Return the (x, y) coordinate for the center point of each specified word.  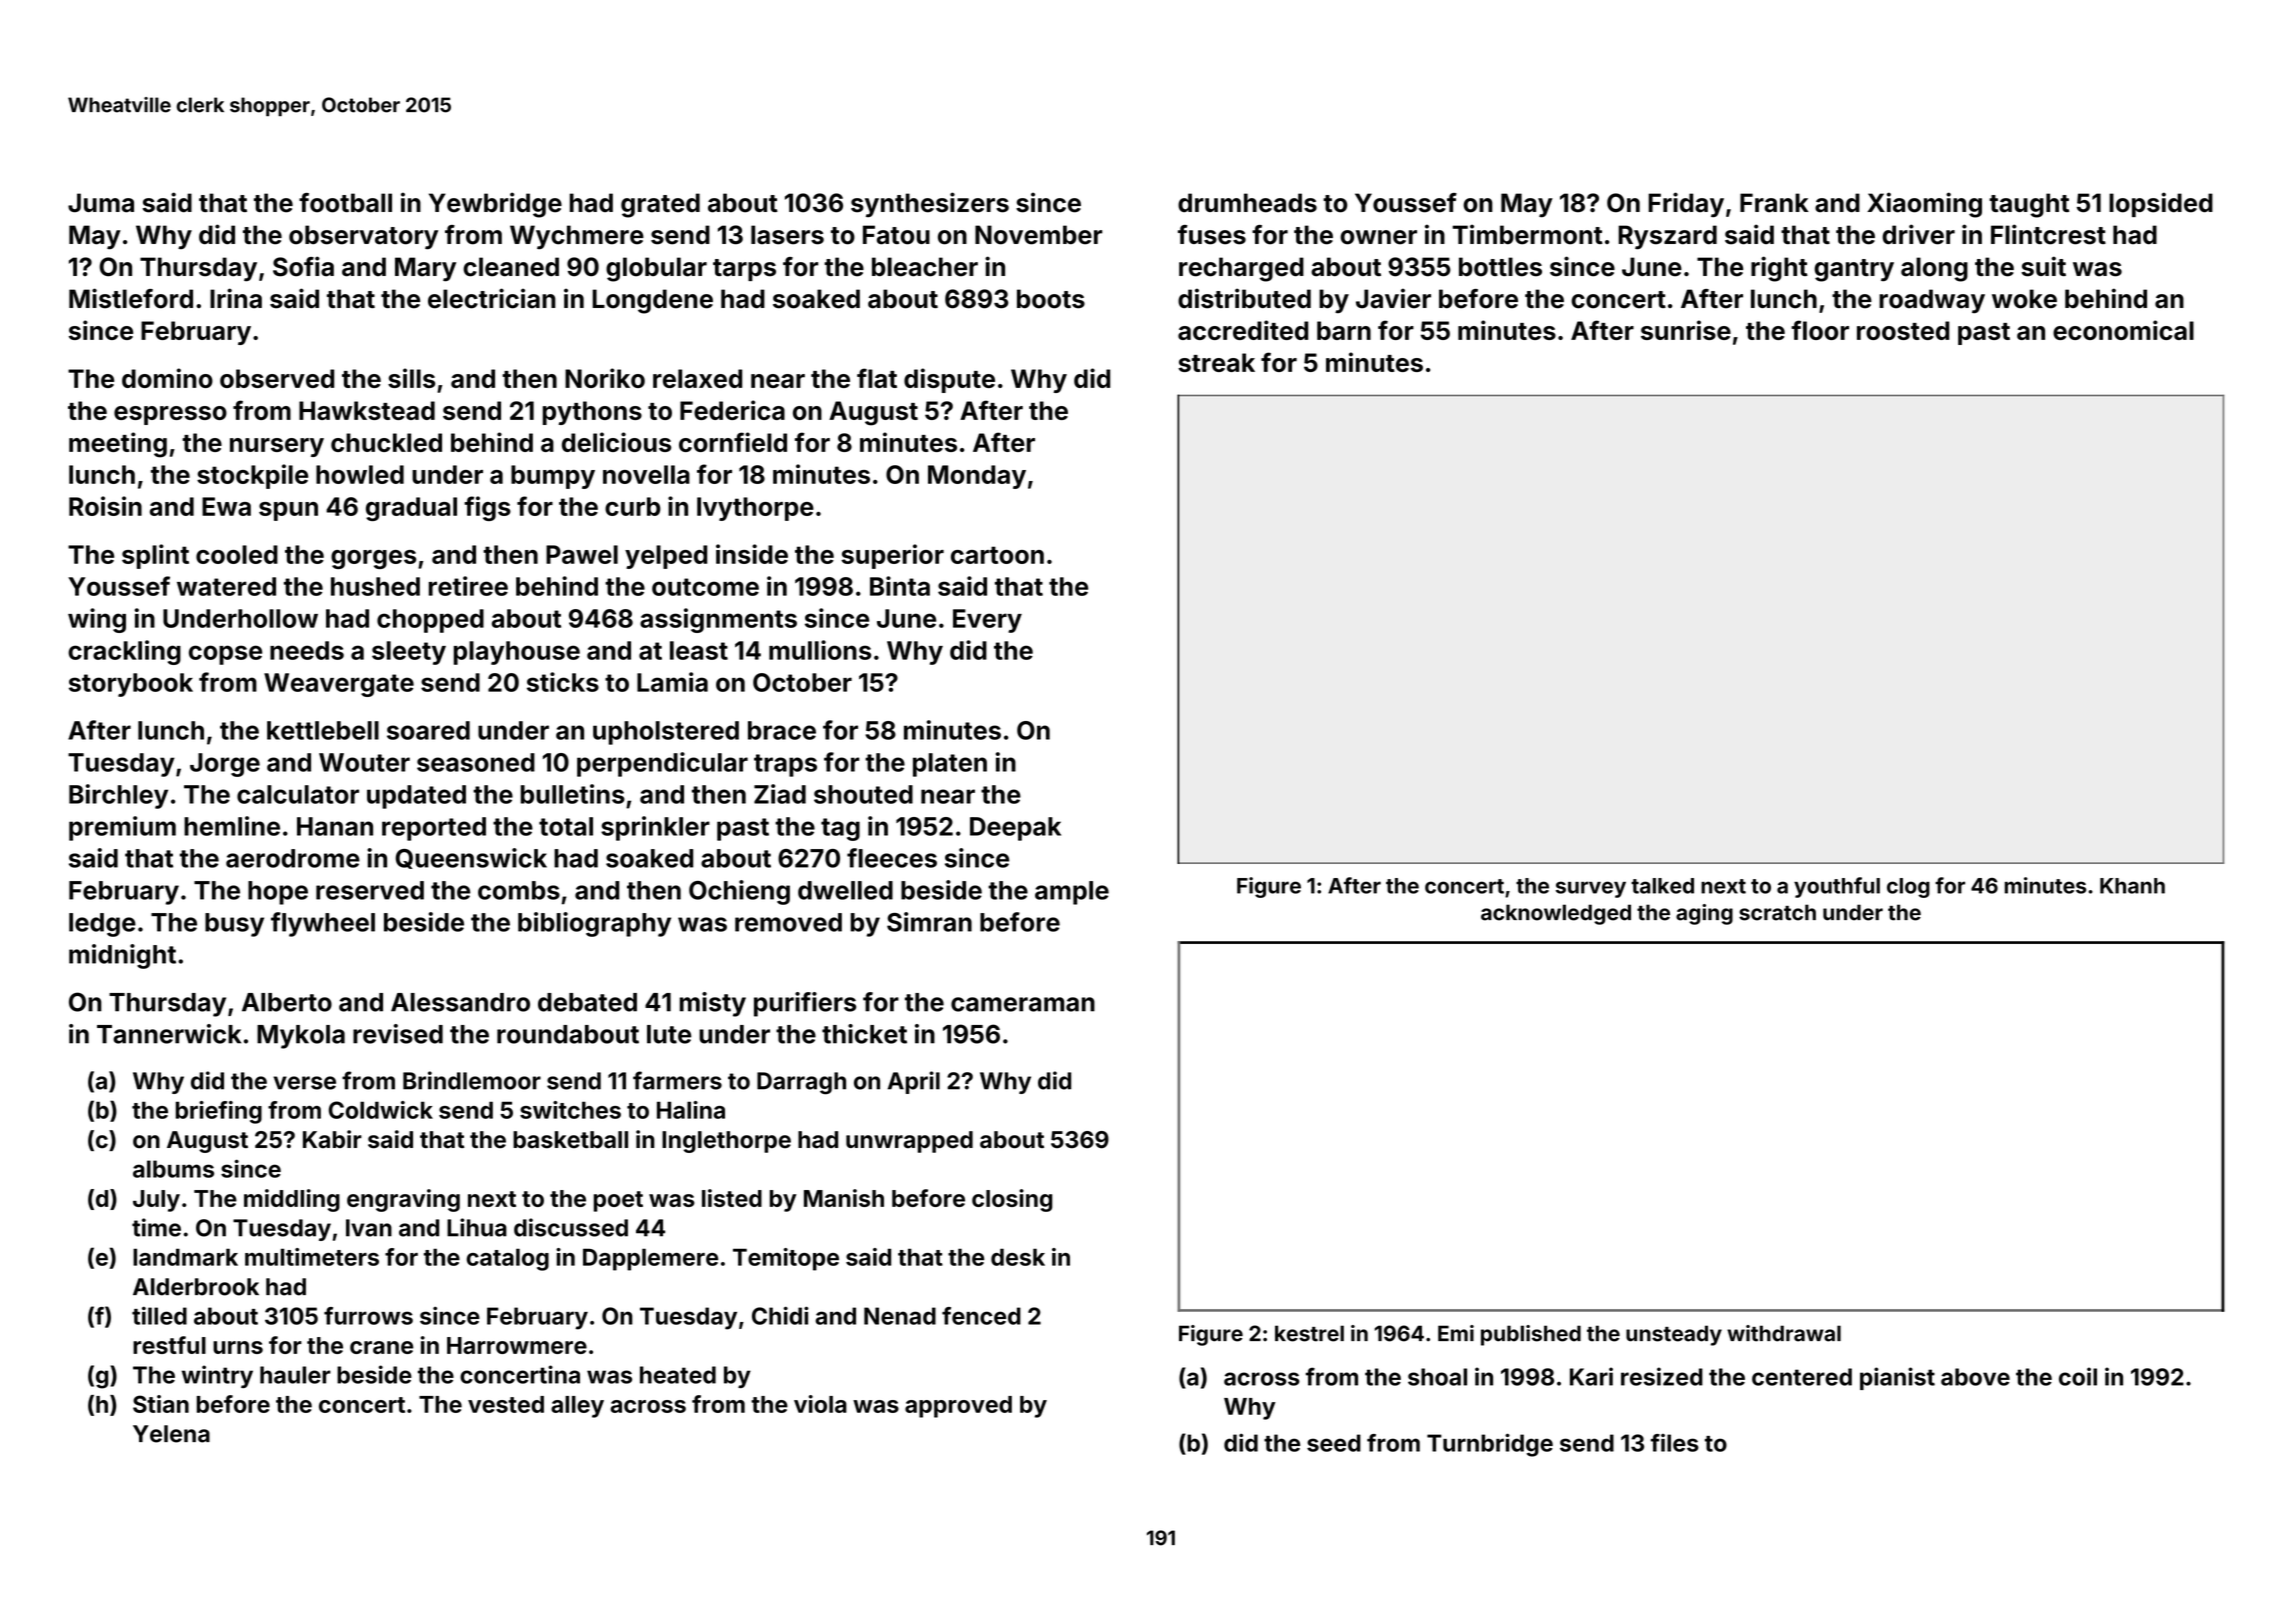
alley (577, 1407)
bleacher (925, 267)
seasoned (476, 762)
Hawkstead (367, 410)
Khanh (2132, 886)
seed (1334, 1443)
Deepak (1015, 829)
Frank (1774, 203)
